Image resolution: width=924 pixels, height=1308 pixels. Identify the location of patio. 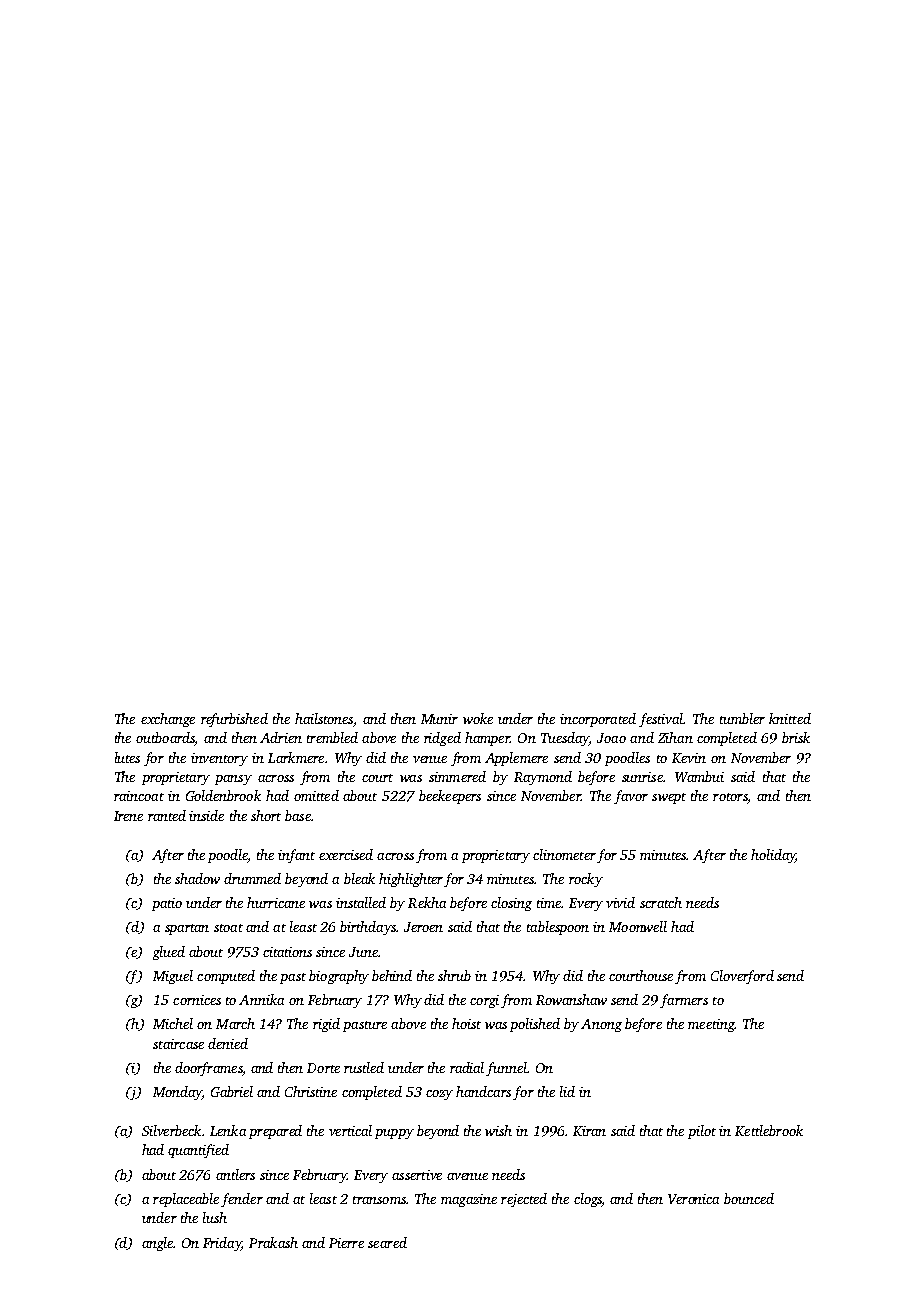
(167, 904).
